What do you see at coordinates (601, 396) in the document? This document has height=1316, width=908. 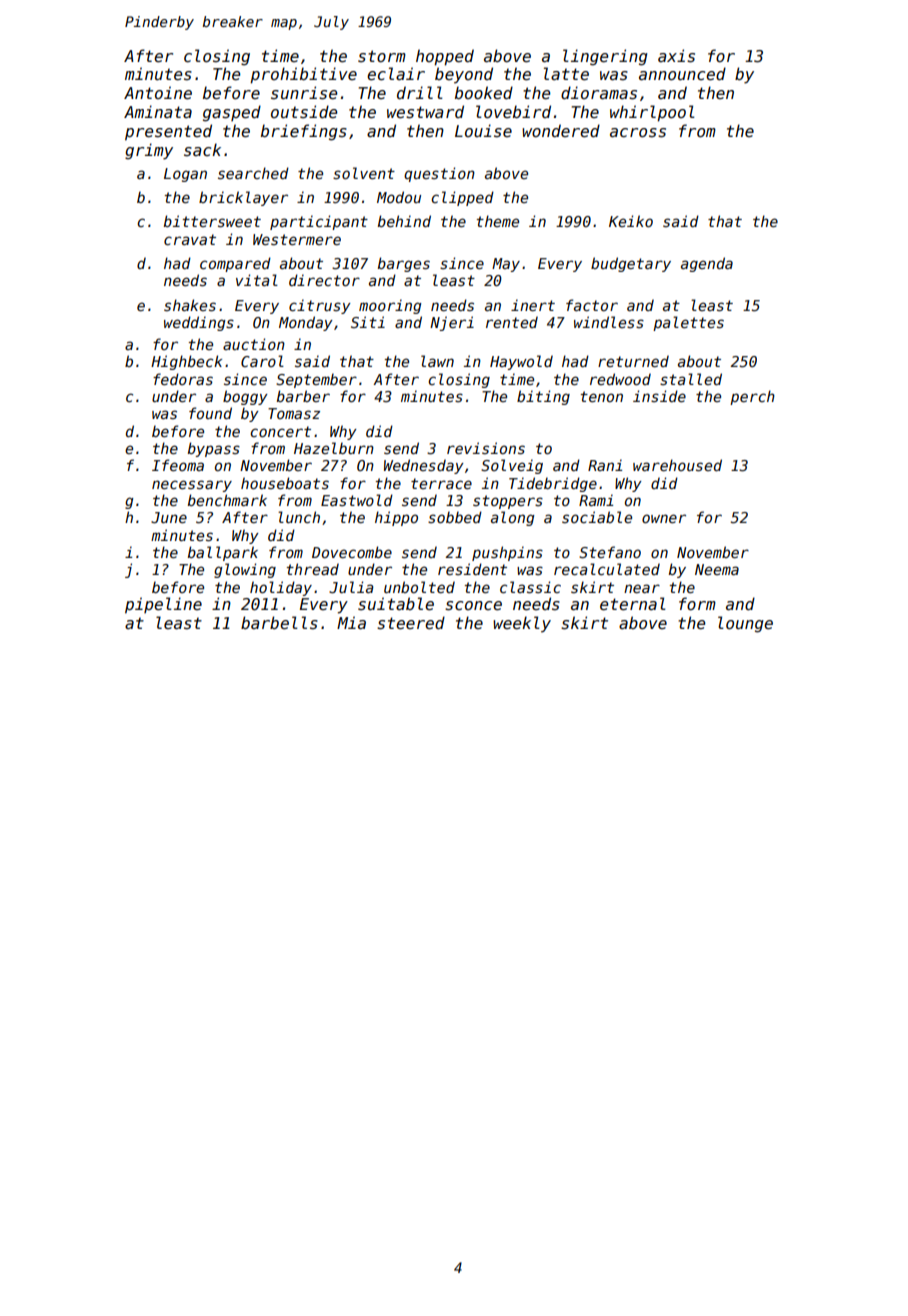 I see `tenon` at bounding box center [601, 396].
